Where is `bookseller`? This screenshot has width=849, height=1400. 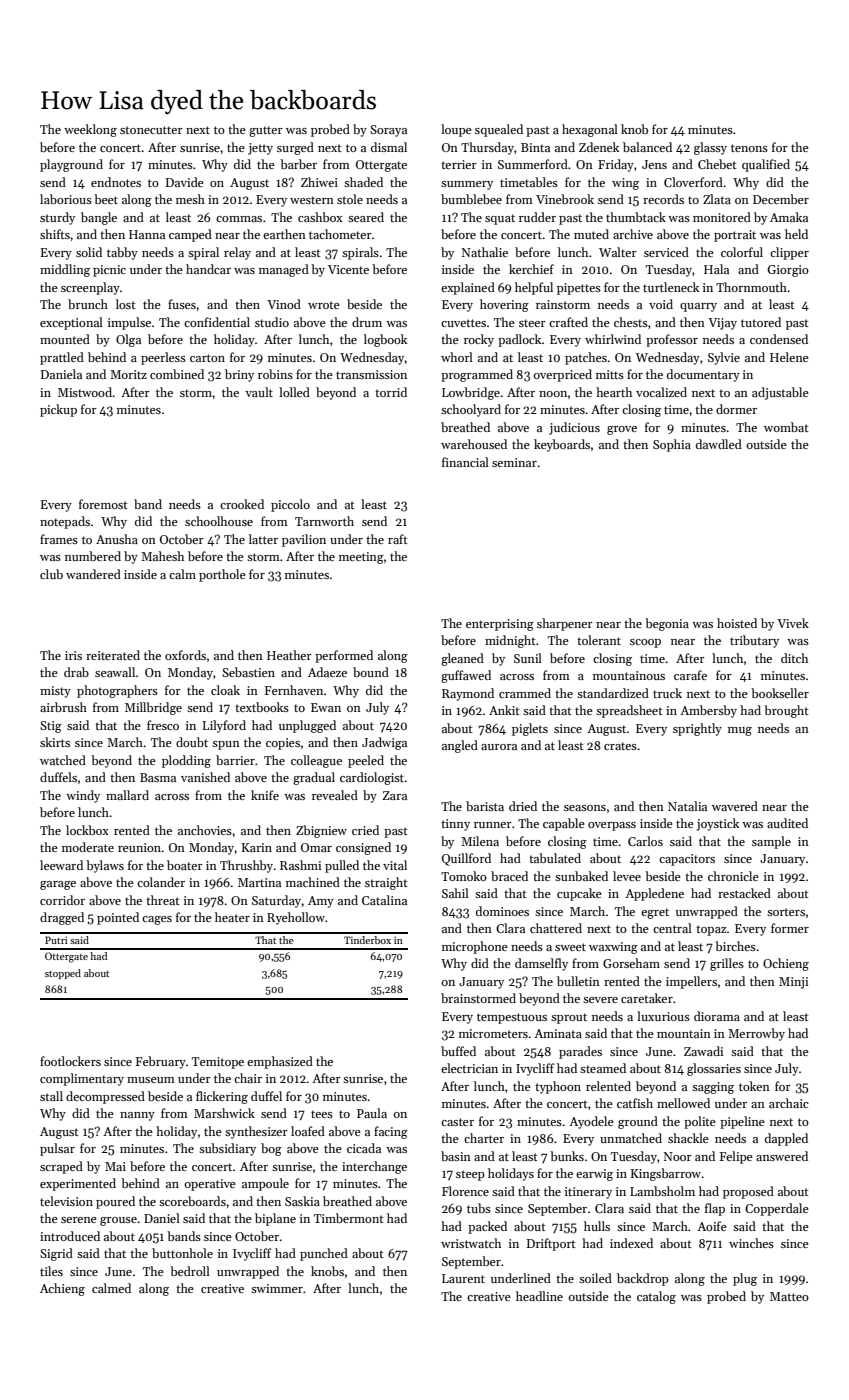 bookseller is located at coordinates (780, 693).
